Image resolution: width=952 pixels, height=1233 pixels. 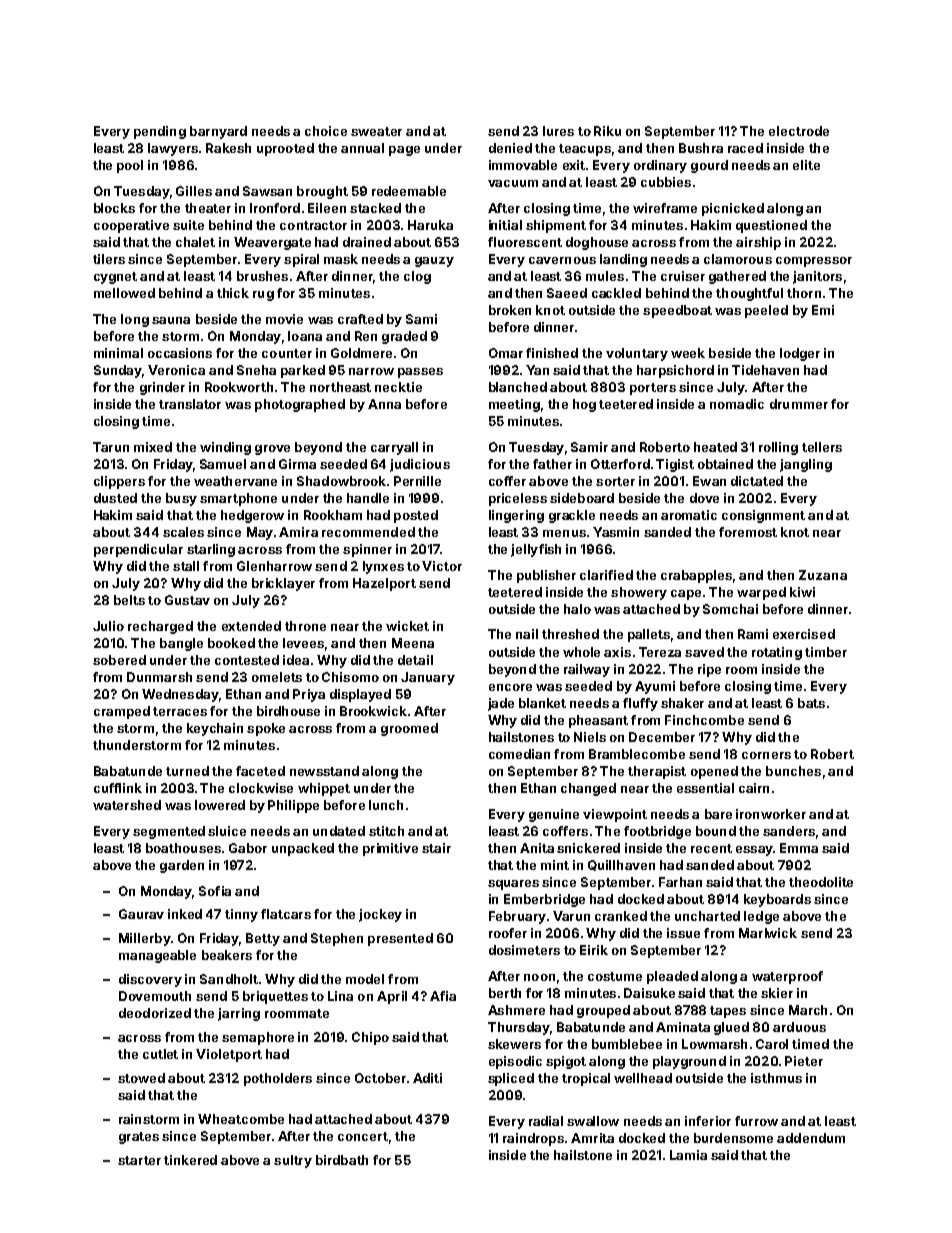 What do you see at coordinates (155, 1013) in the screenshot?
I see `deodorized` at bounding box center [155, 1013].
